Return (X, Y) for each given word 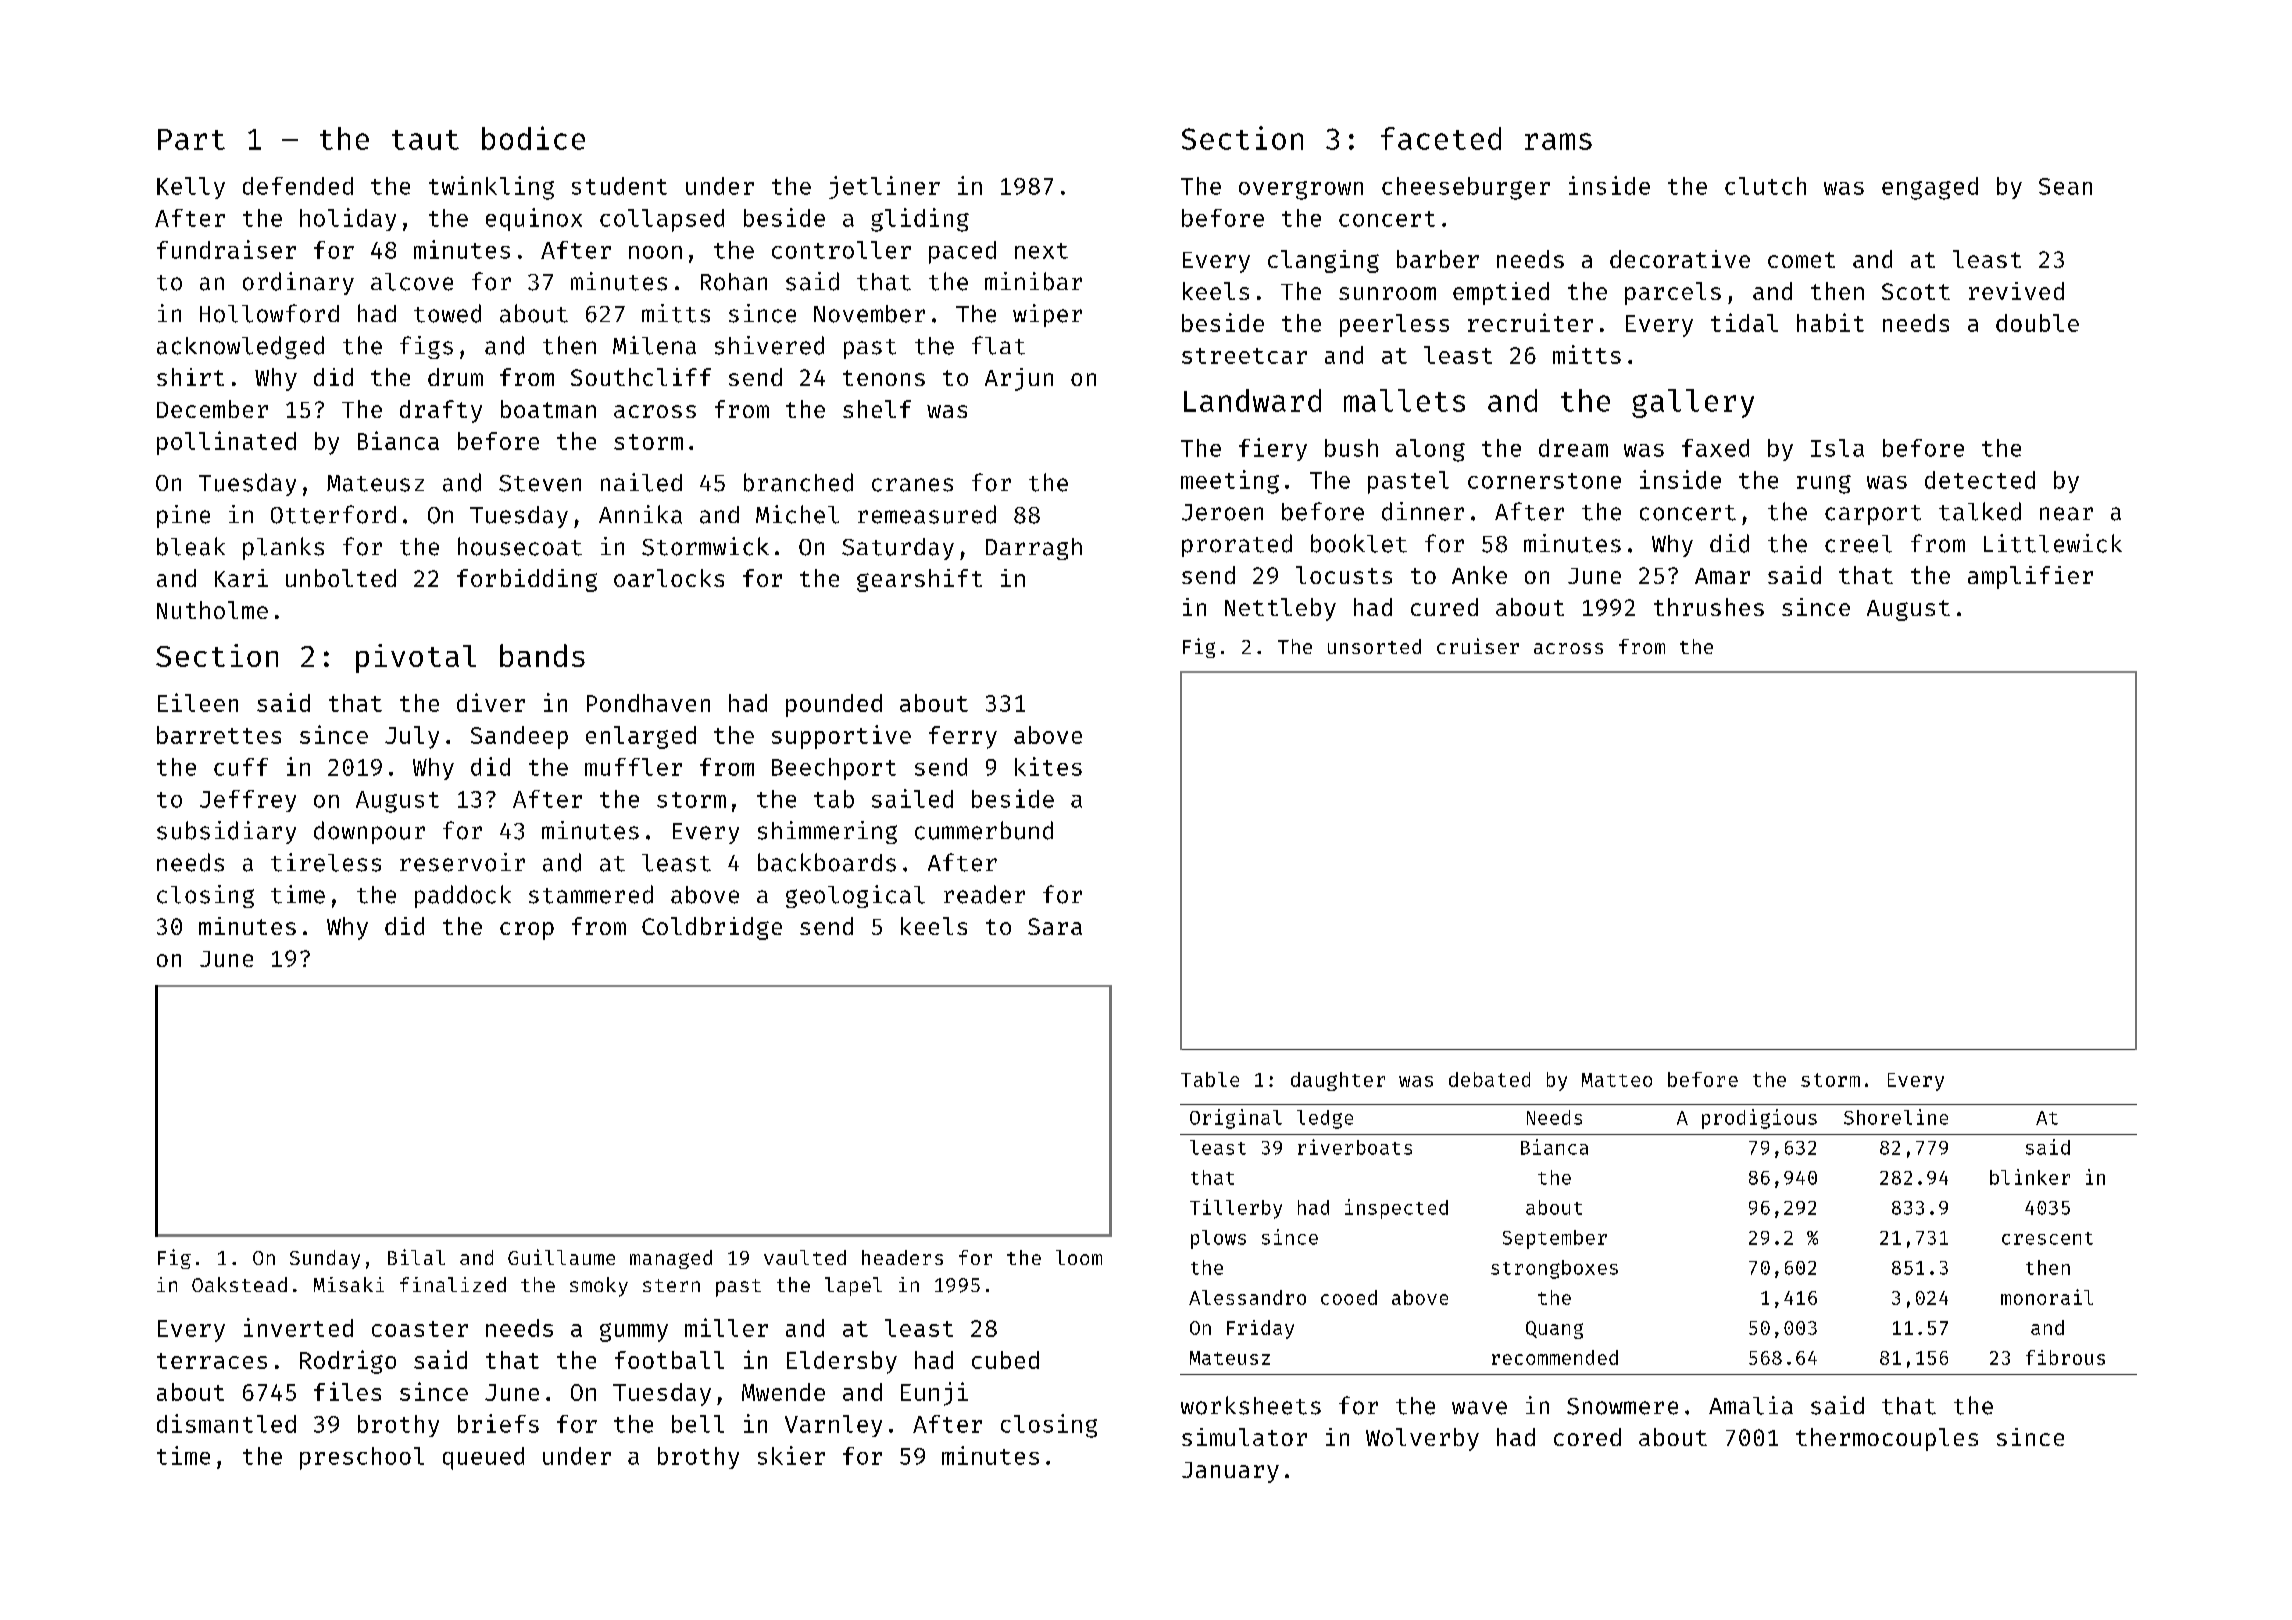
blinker (2030, 1177)
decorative (1680, 259)
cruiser (1478, 646)
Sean (2065, 186)
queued (483, 1458)
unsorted (1374, 646)
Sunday (325, 1259)
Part (191, 139)
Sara (1055, 926)
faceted (1441, 138)
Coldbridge (712, 928)
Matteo (1617, 1080)
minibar (1033, 281)
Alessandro (1247, 1297)
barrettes (219, 735)
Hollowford (269, 313)
